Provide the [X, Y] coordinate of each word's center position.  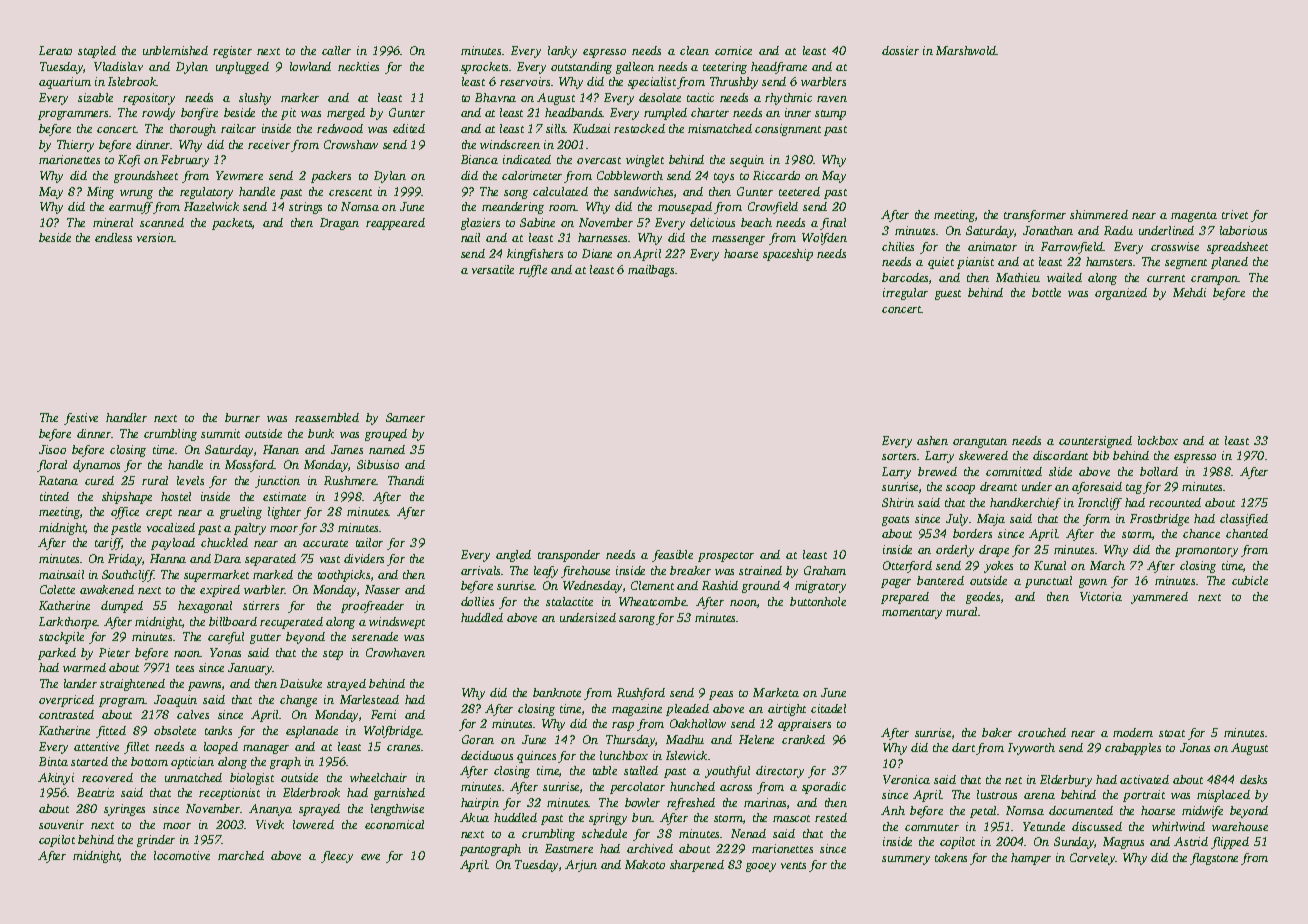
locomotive [182, 855]
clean [694, 50]
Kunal [1050, 565]
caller [336, 50]
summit [220, 433]
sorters [900, 456]
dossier [900, 50]
